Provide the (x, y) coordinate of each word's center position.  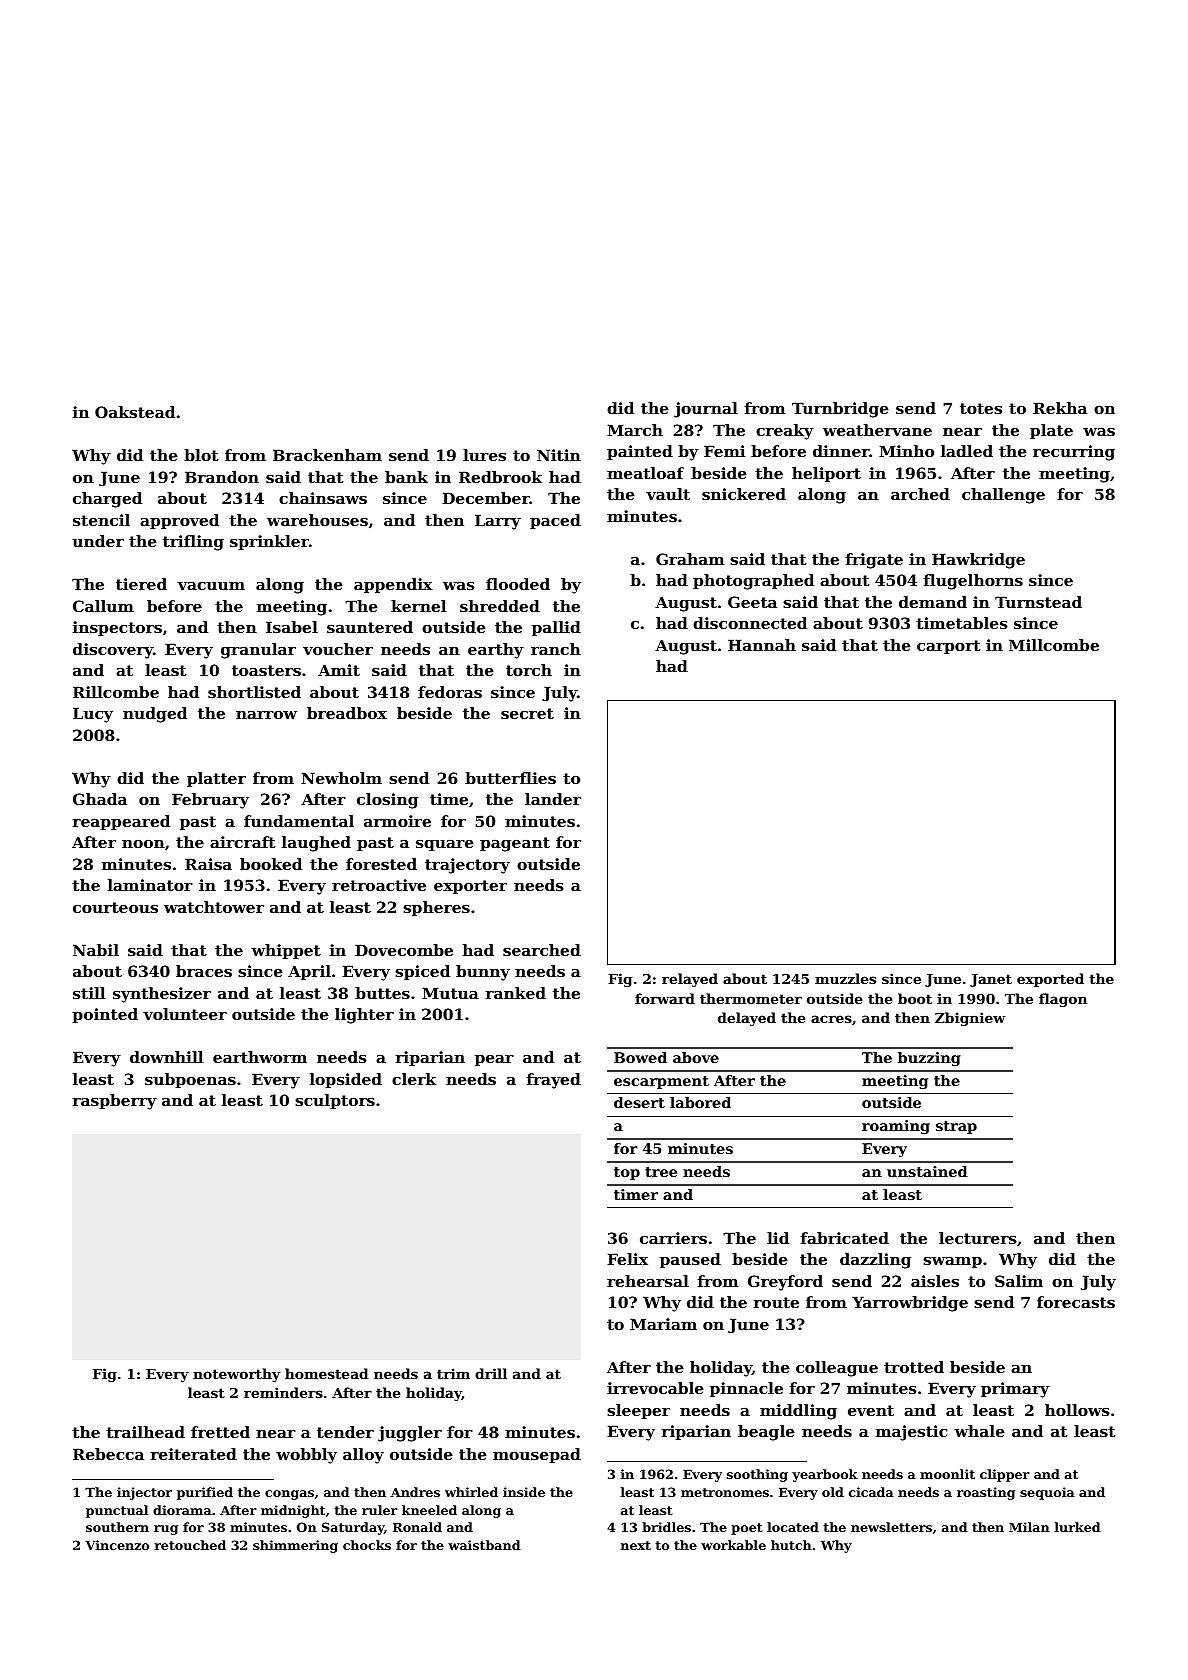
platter (216, 779)
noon (143, 844)
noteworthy (236, 1375)
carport (948, 647)
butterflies (510, 778)
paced (555, 521)
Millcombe (1054, 645)
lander (553, 799)
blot (201, 455)
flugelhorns (973, 582)
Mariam (663, 1324)
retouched (190, 1545)
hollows (1077, 1410)
